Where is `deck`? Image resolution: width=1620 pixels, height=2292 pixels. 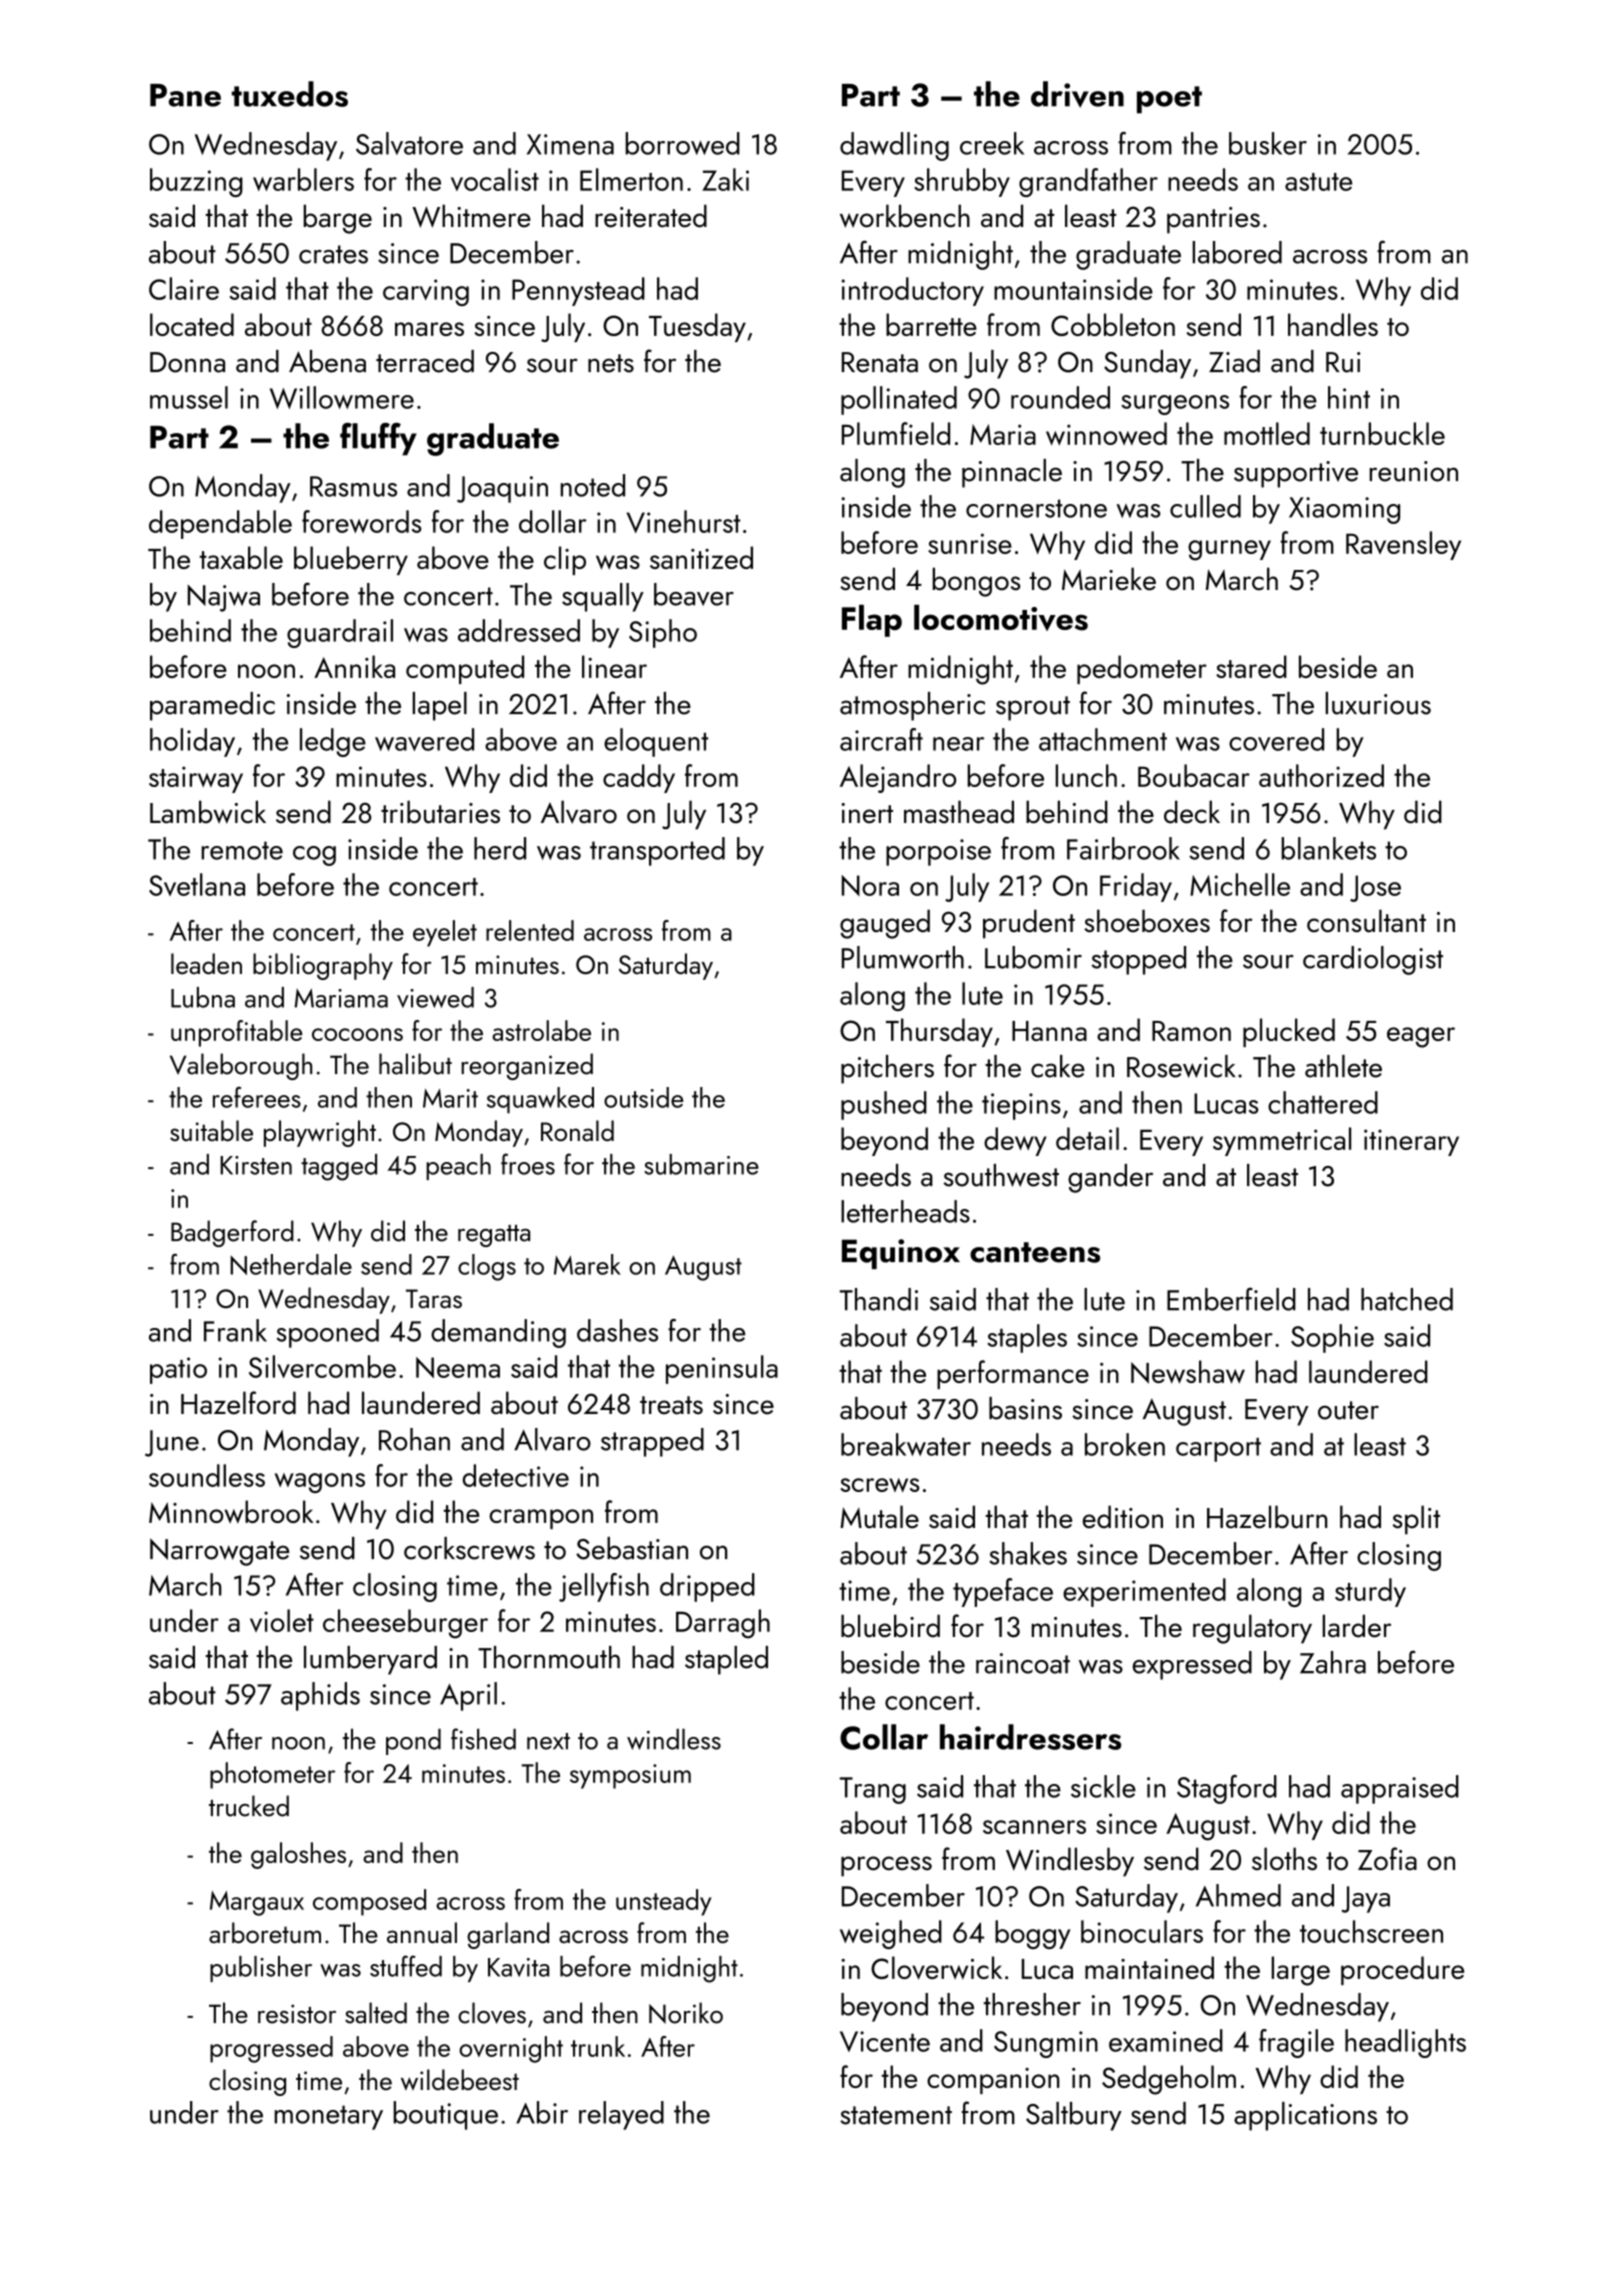 deck is located at coordinates (1192, 812).
